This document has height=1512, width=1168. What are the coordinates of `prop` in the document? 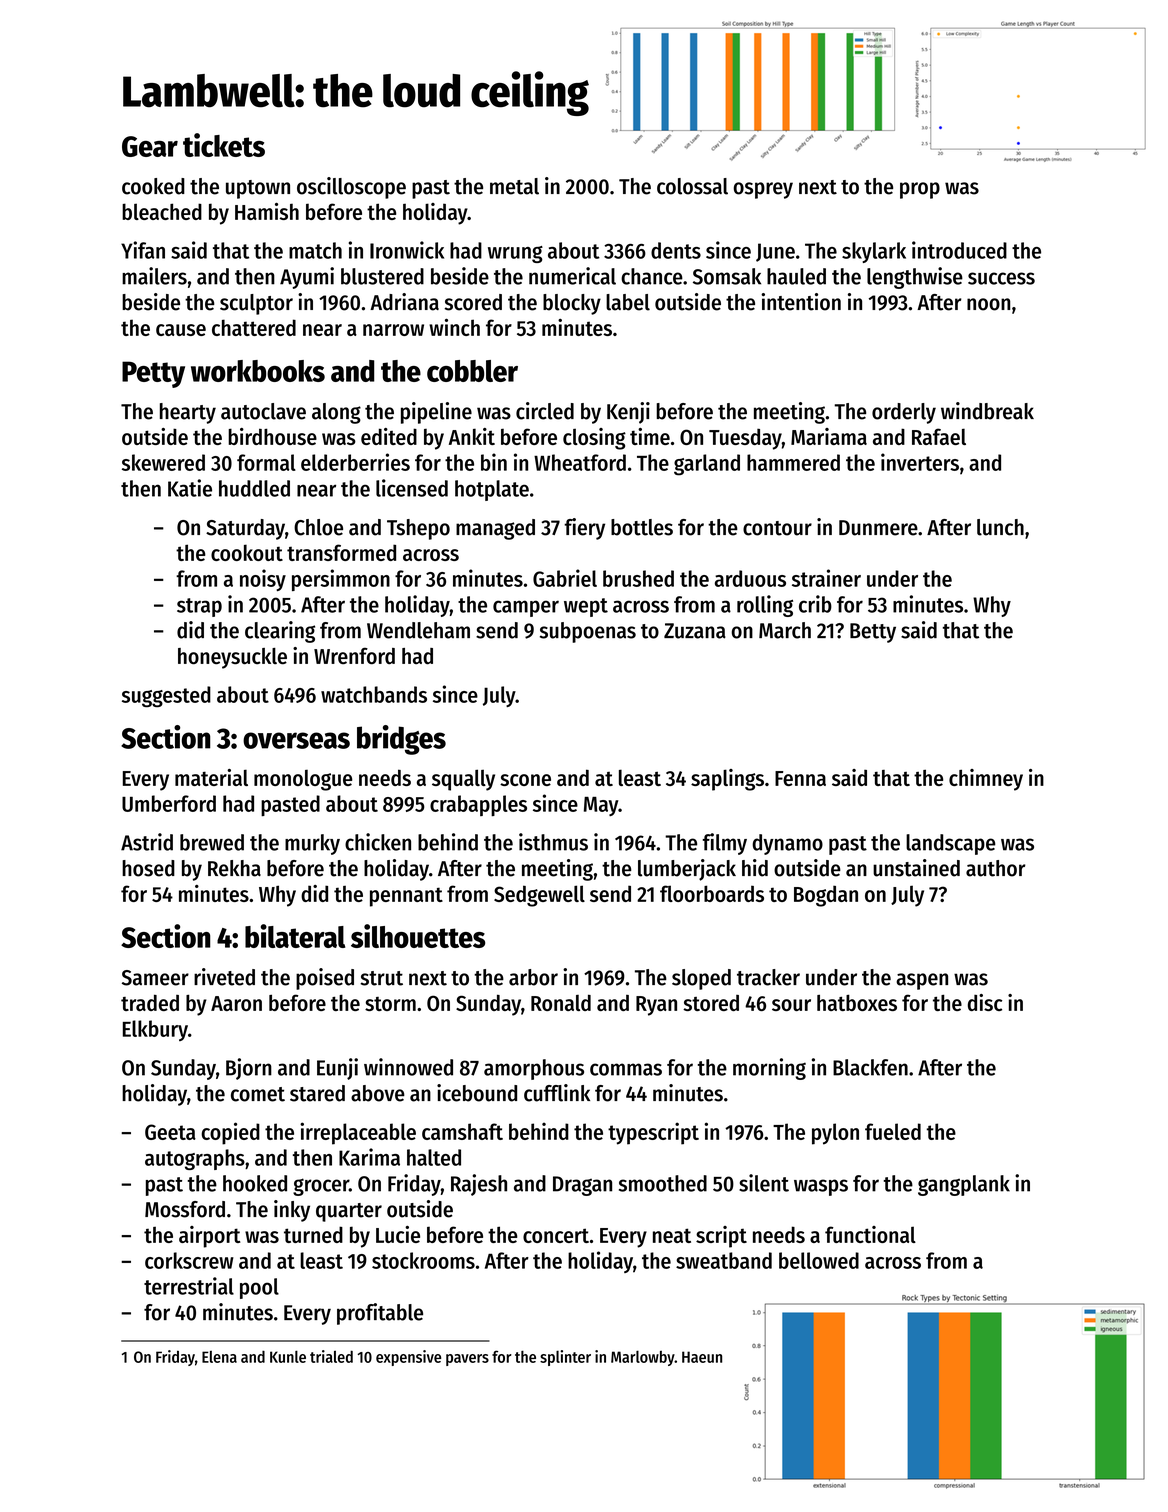 It's located at (920, 190).
